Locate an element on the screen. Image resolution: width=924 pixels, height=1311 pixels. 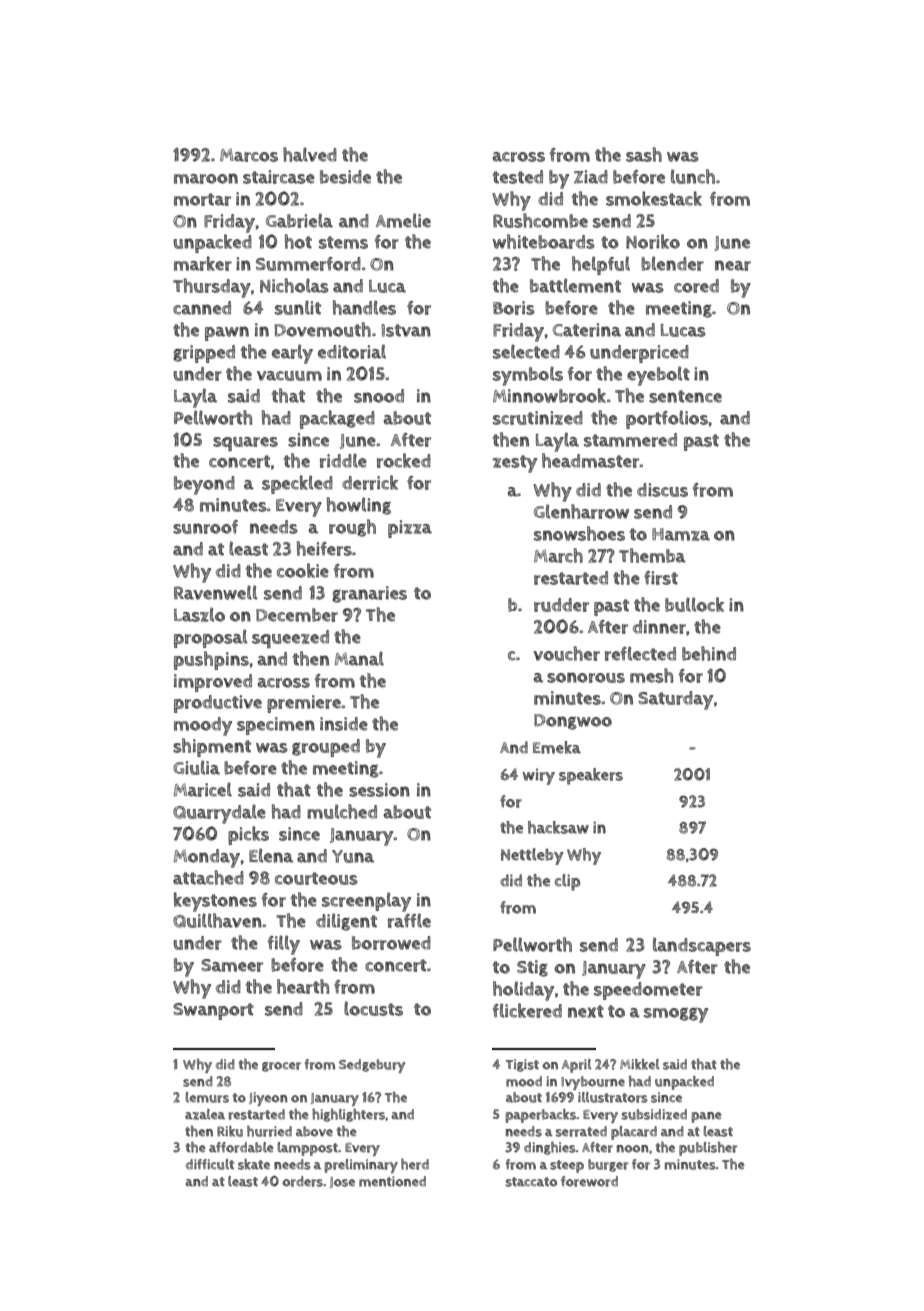
sentence is located at coordinates (685, 396).
